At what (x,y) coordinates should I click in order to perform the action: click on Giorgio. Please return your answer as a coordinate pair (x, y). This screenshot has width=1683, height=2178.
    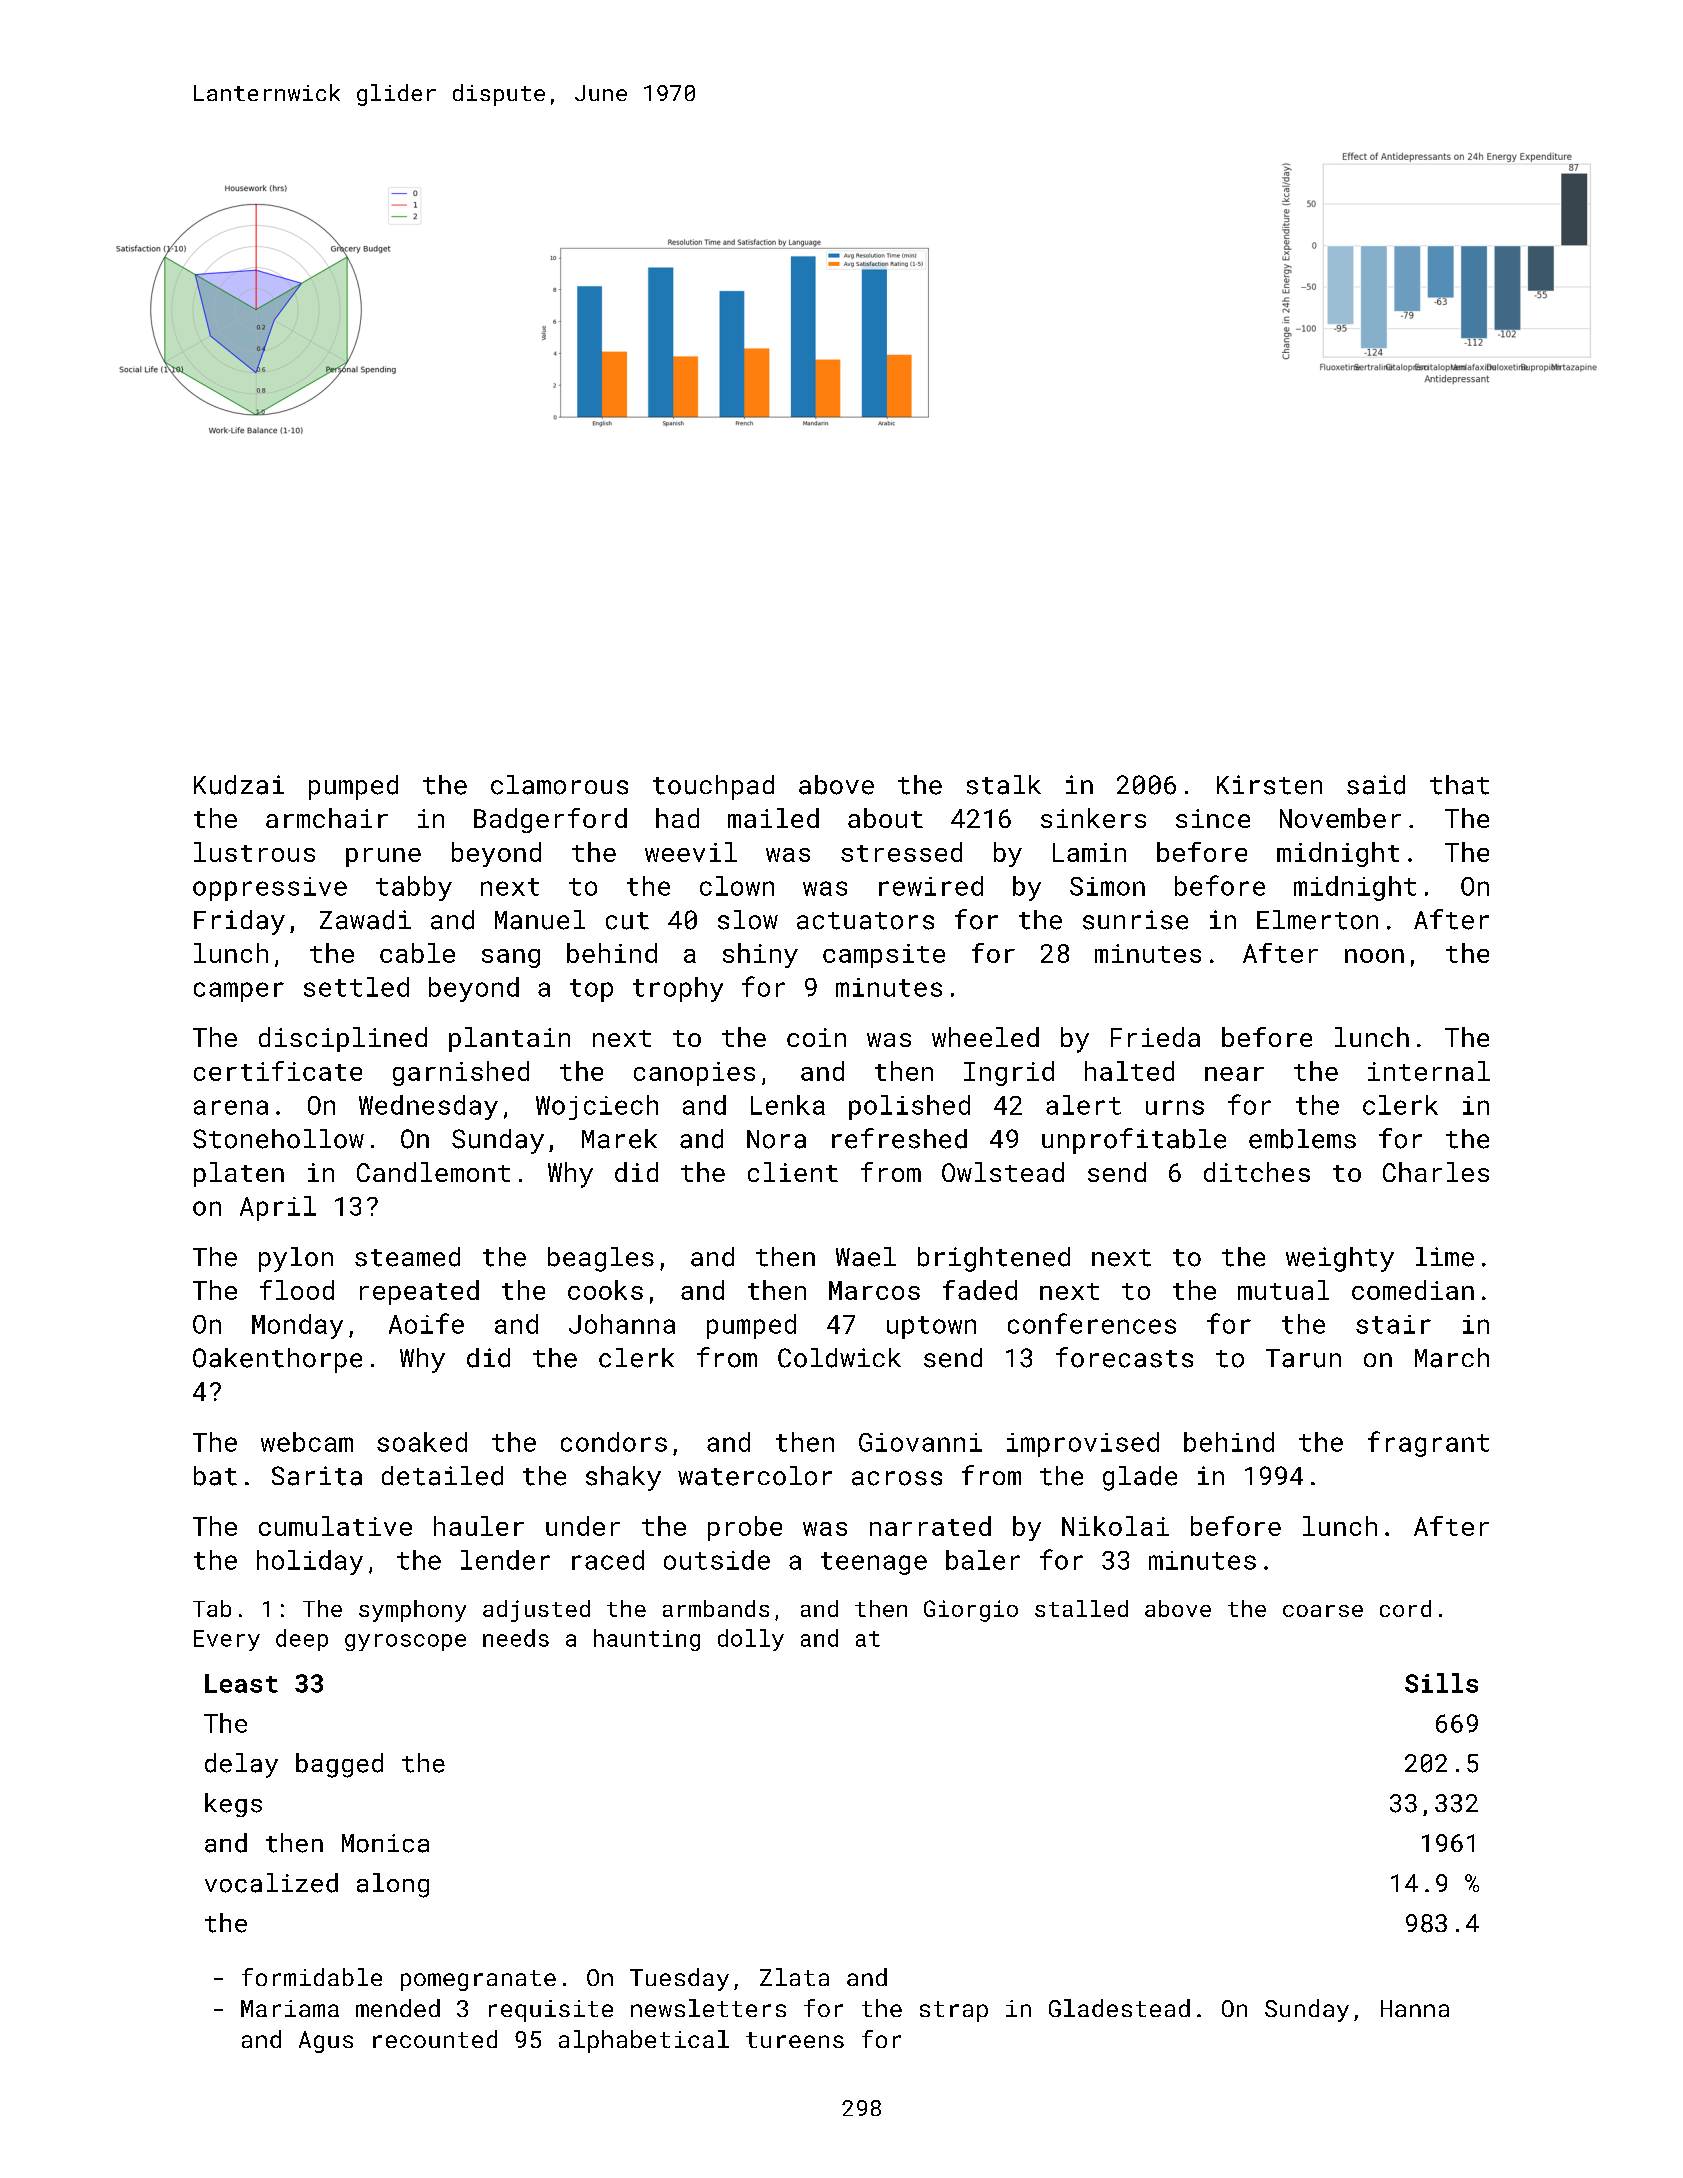
    Looking at the image, I should click on (971, 1611).
